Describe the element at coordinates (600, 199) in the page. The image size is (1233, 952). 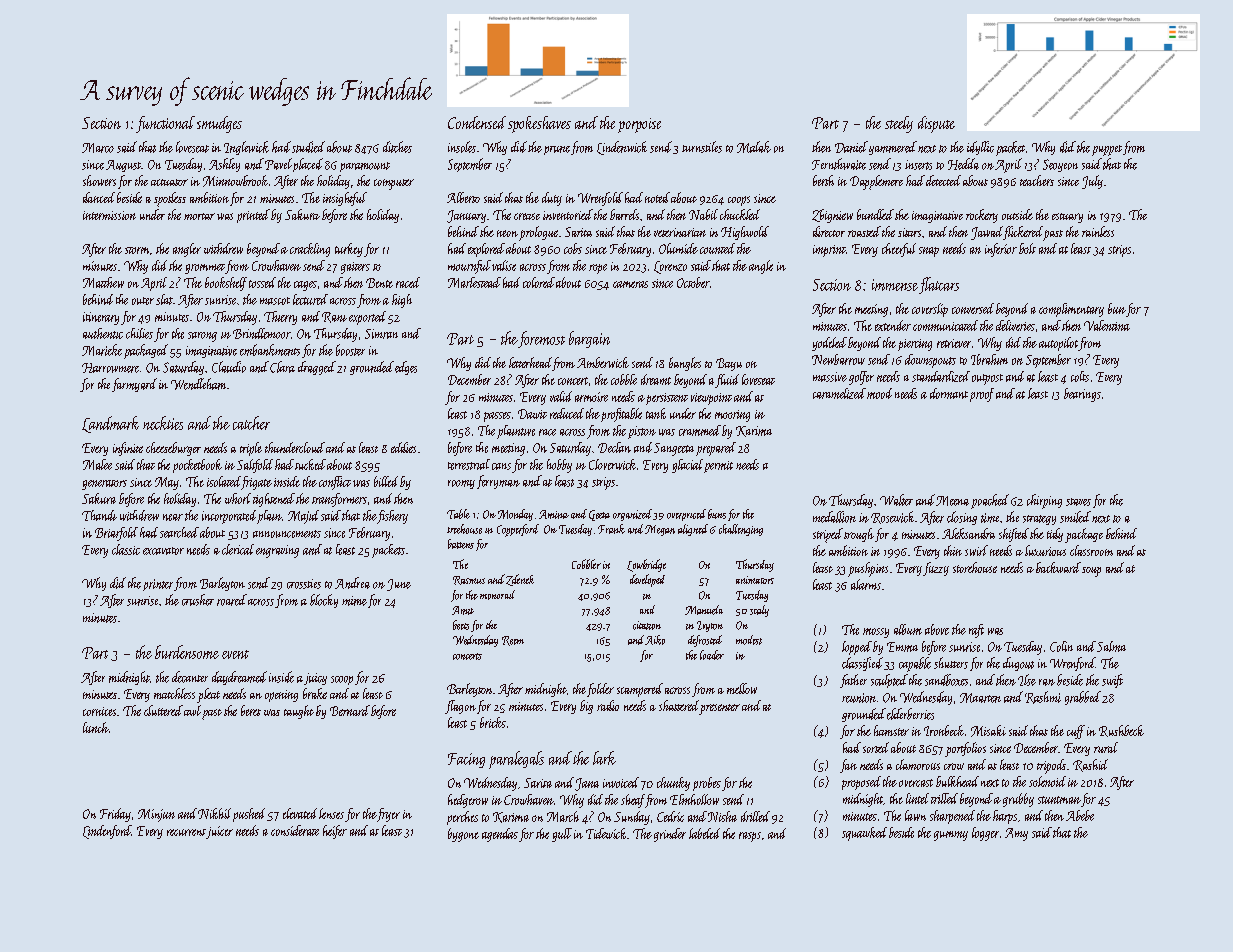
I see `Wrenfold` at that location.
